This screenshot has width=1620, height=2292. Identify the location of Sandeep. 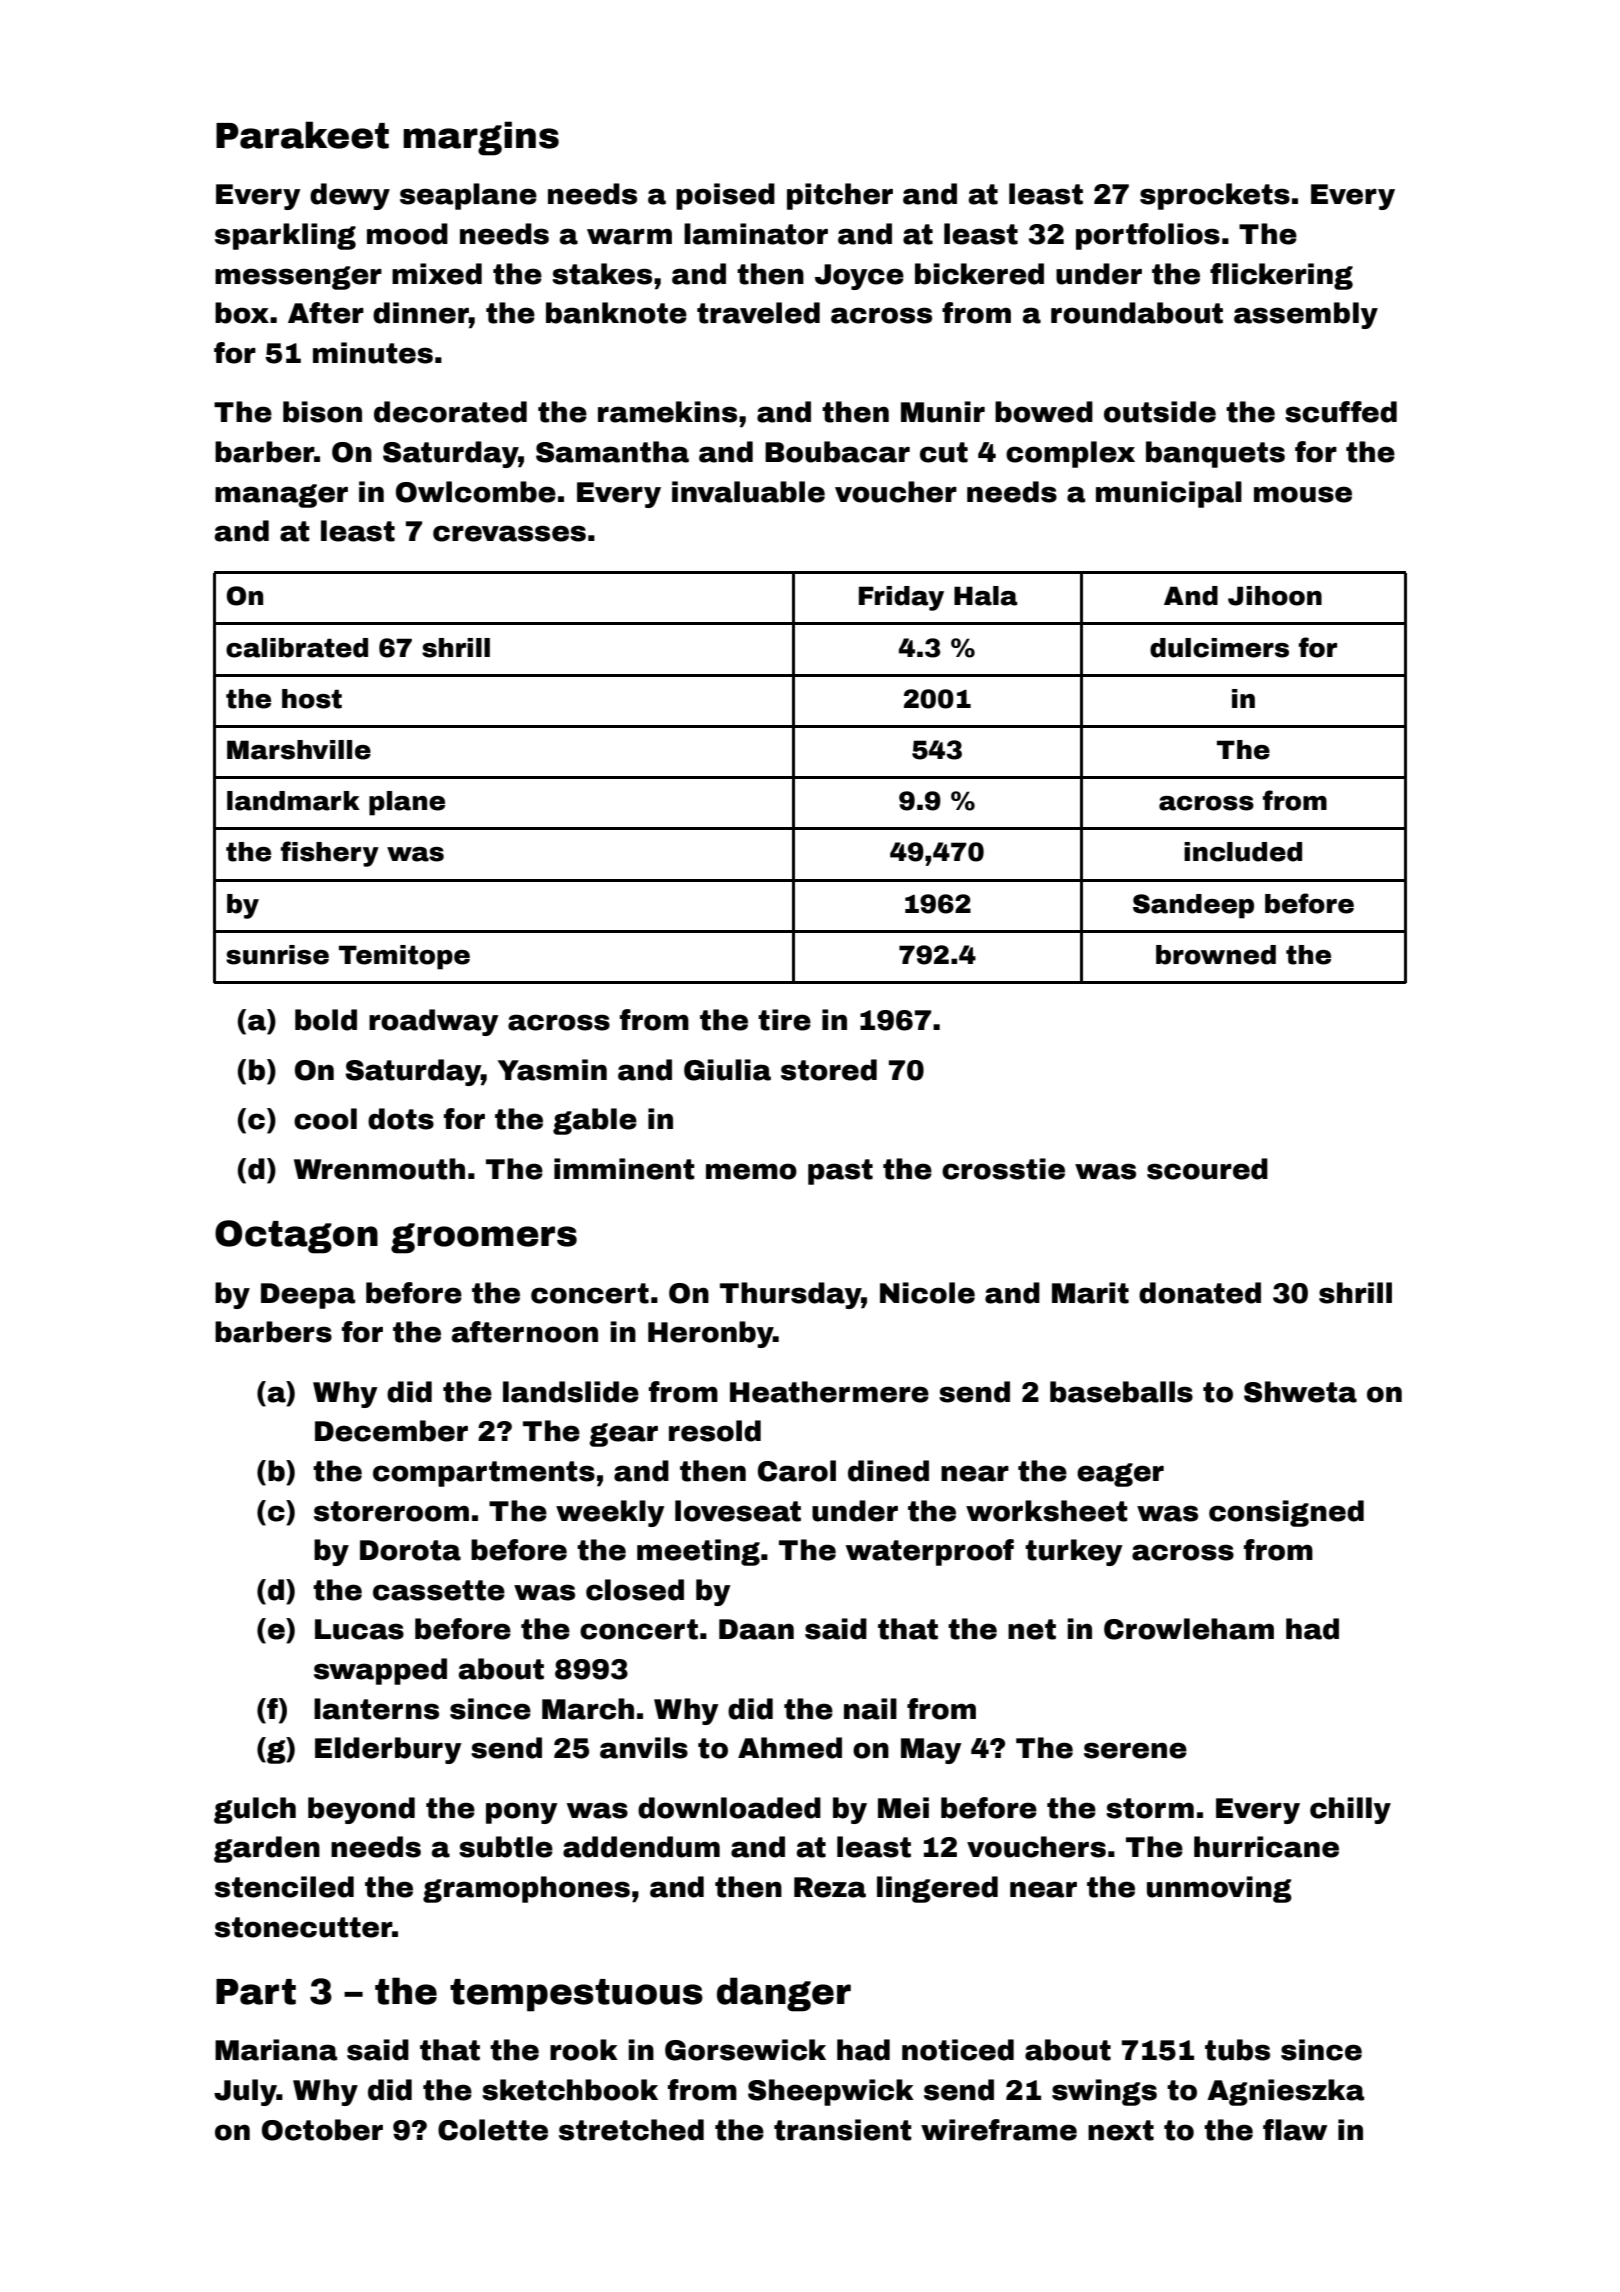
(1193, 906).
